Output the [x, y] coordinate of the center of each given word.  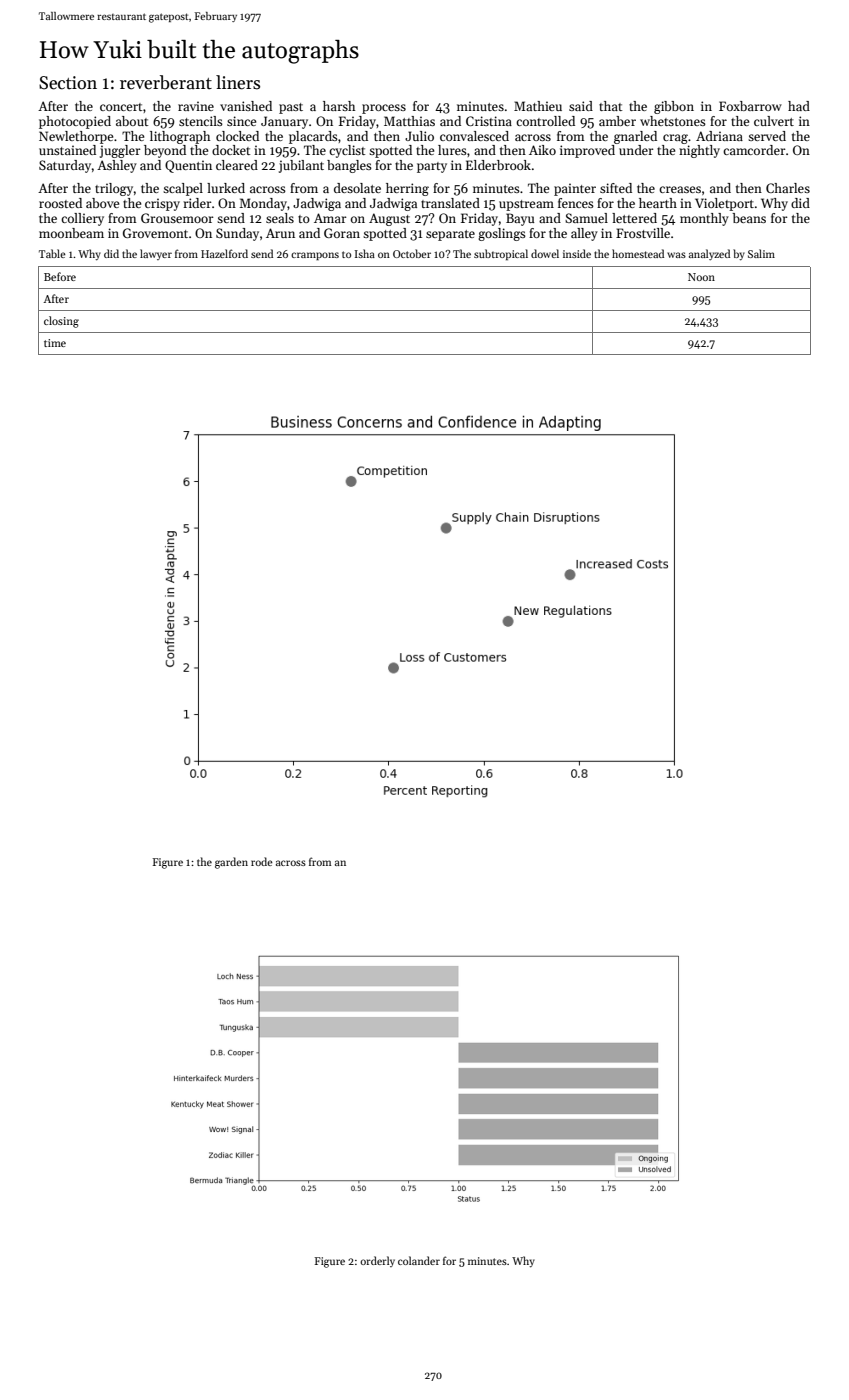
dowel [545, 253]
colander [419, 1260]
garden [231, 863]
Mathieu [538, 106]
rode [262, 861]
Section [68, 83]
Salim [761, 253]
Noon [701, 277]
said [581, 106]
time [55, 343]
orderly [377, 1261]
